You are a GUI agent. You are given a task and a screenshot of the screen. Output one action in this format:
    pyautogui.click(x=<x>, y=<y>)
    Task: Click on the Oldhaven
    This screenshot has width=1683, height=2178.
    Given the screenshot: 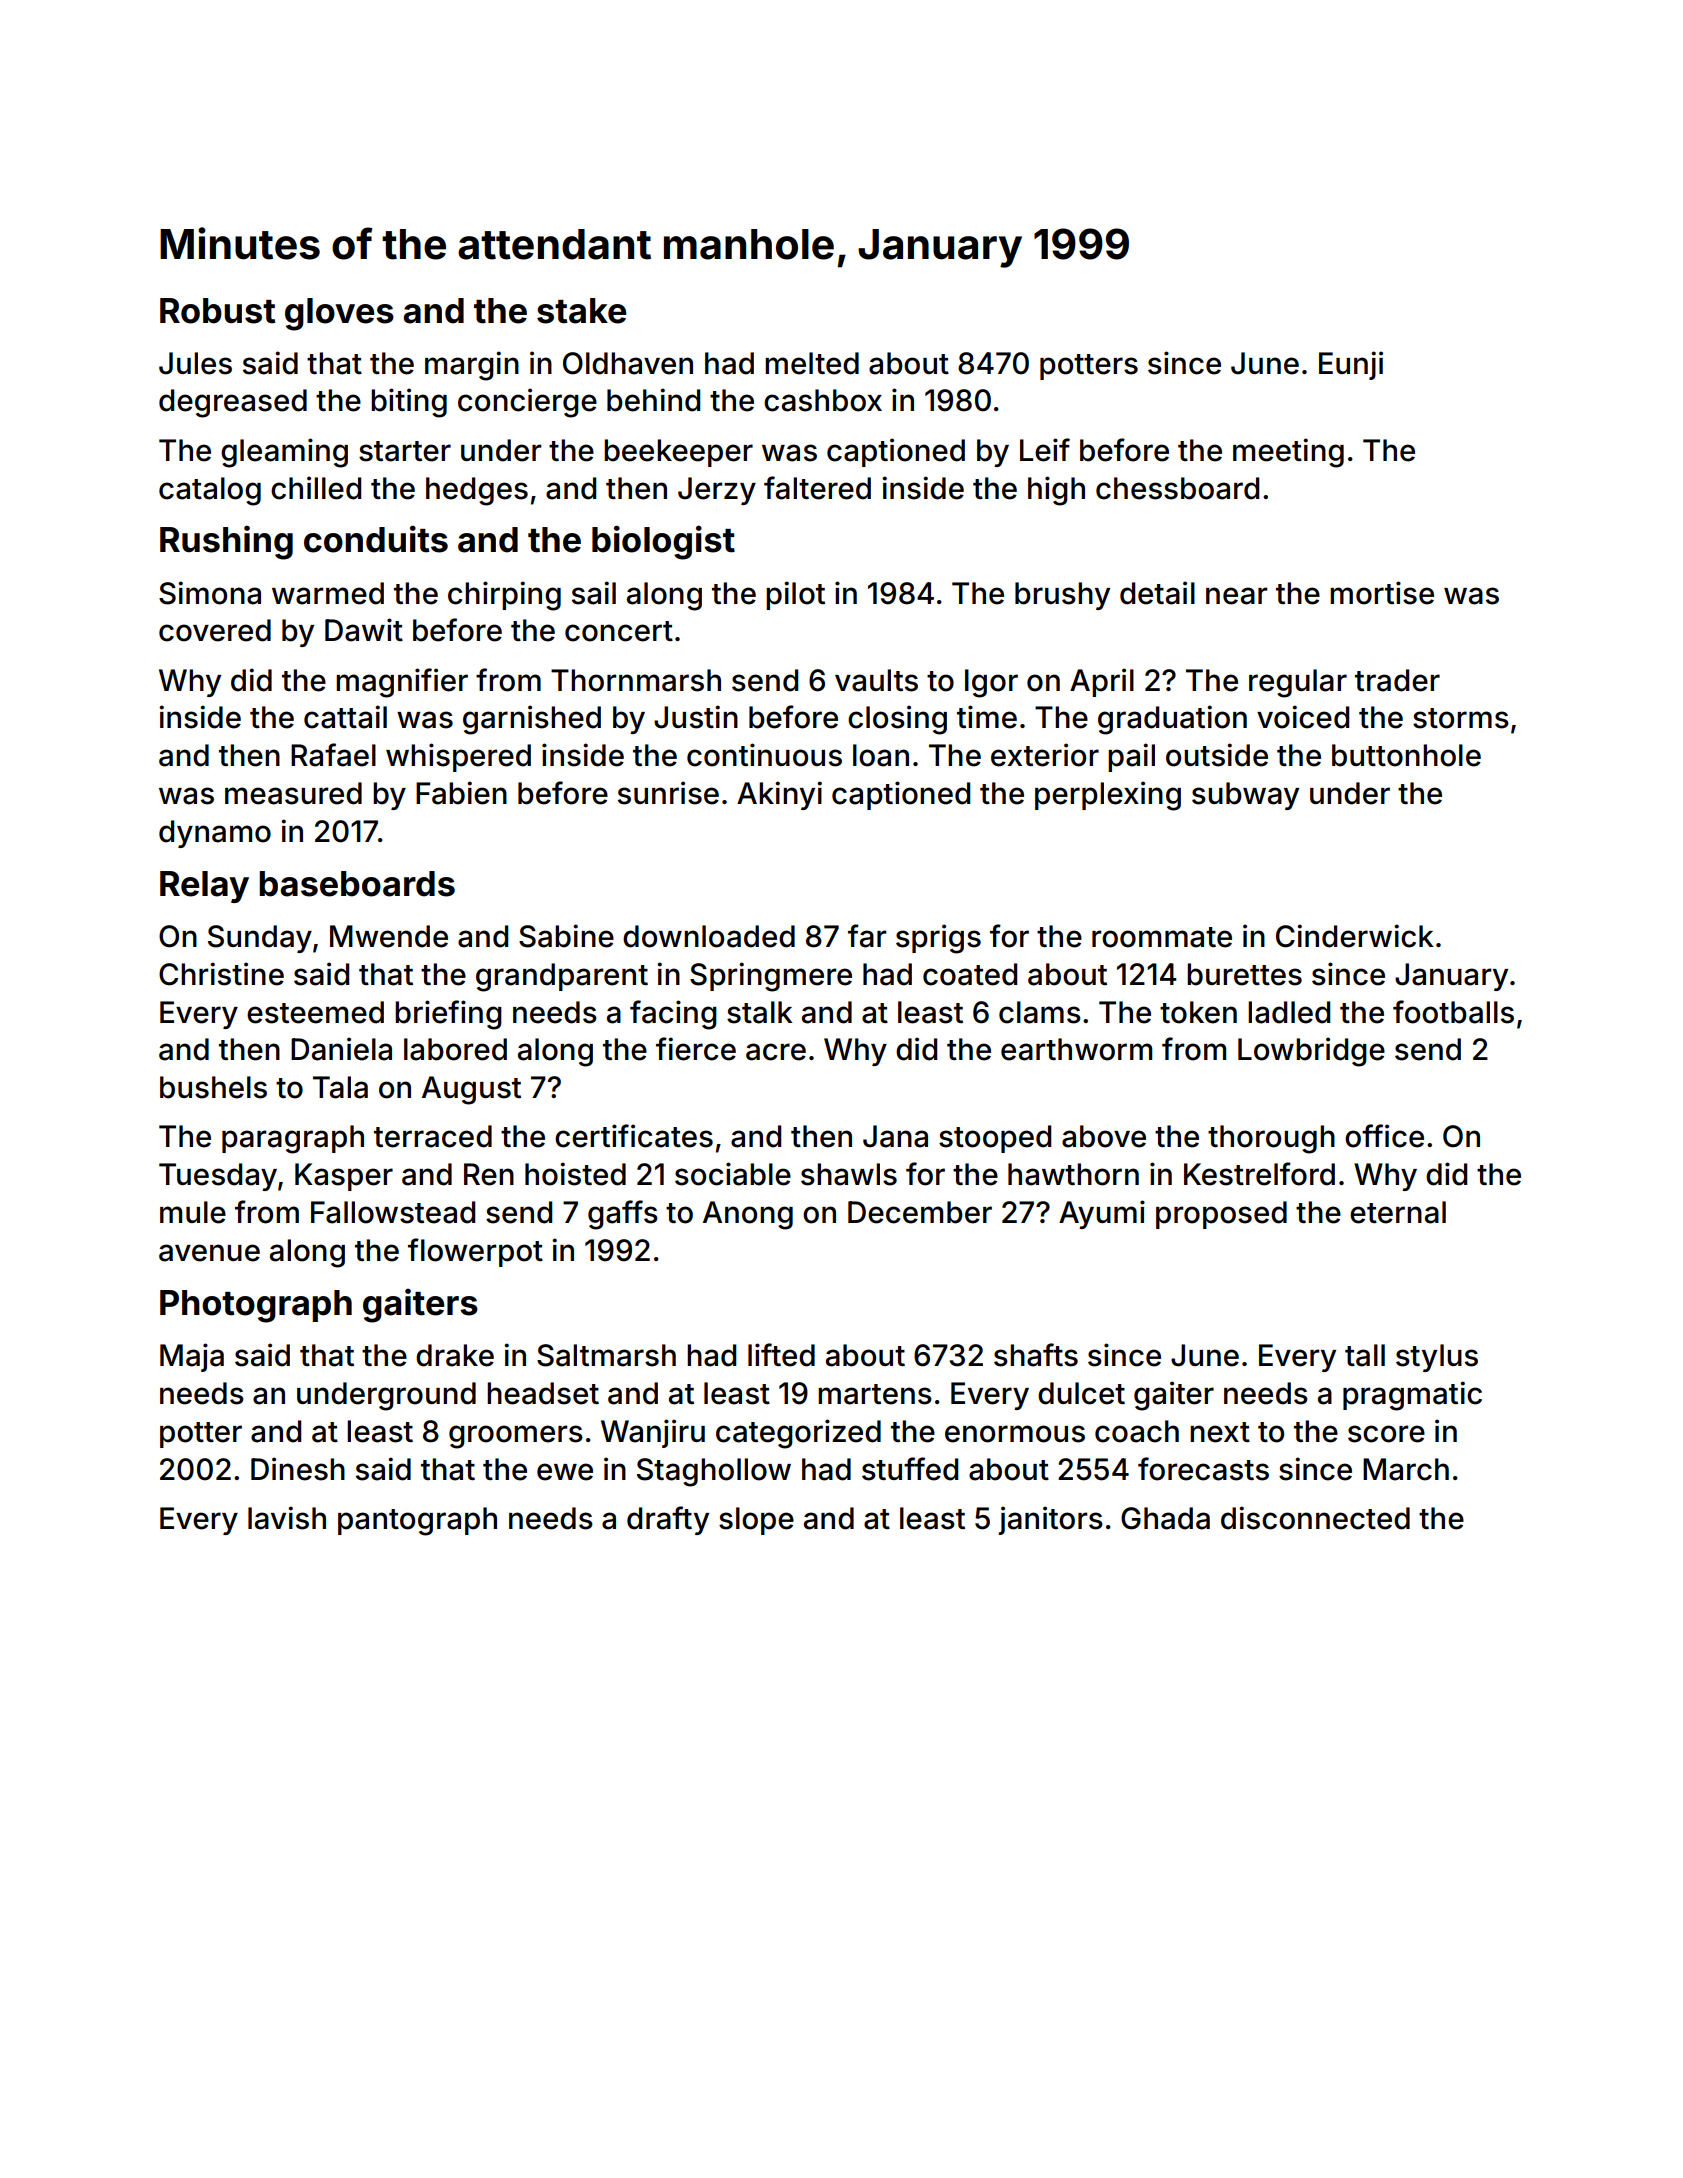 What is the action you would take?
    pyautogui.click(x=628, y=363)
